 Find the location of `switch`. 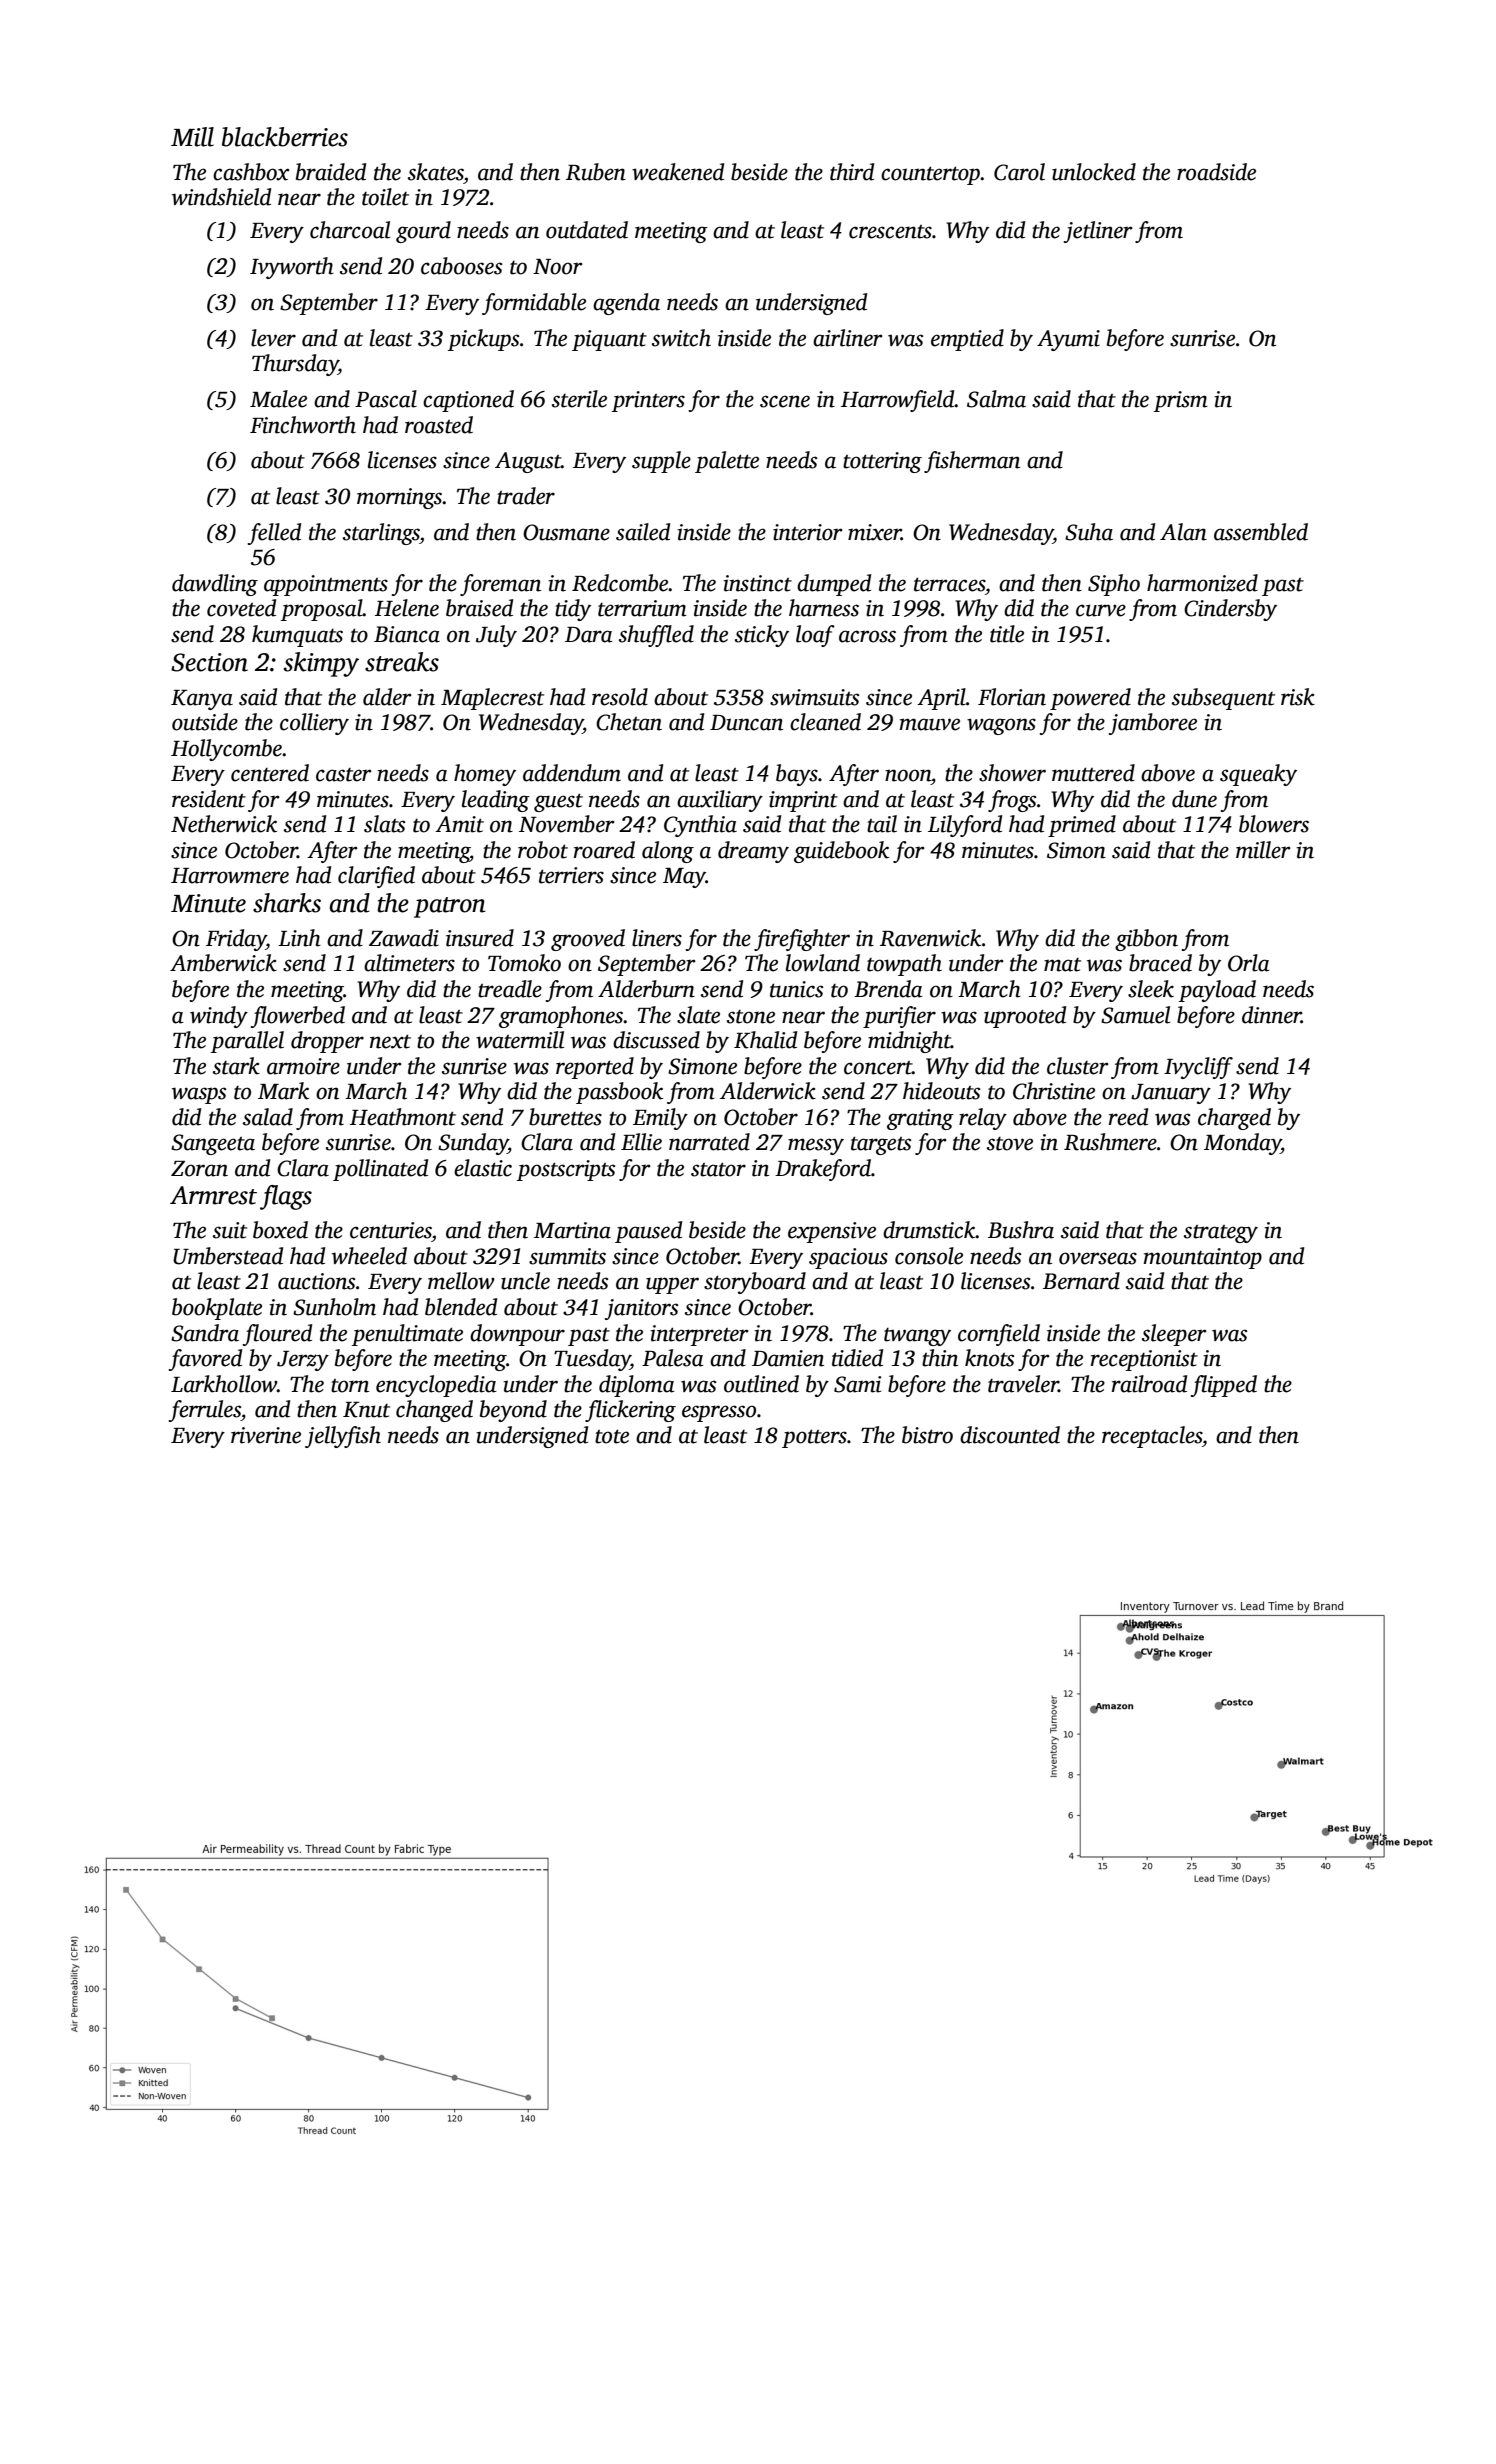

switch is located at coordinates (681, 338).
